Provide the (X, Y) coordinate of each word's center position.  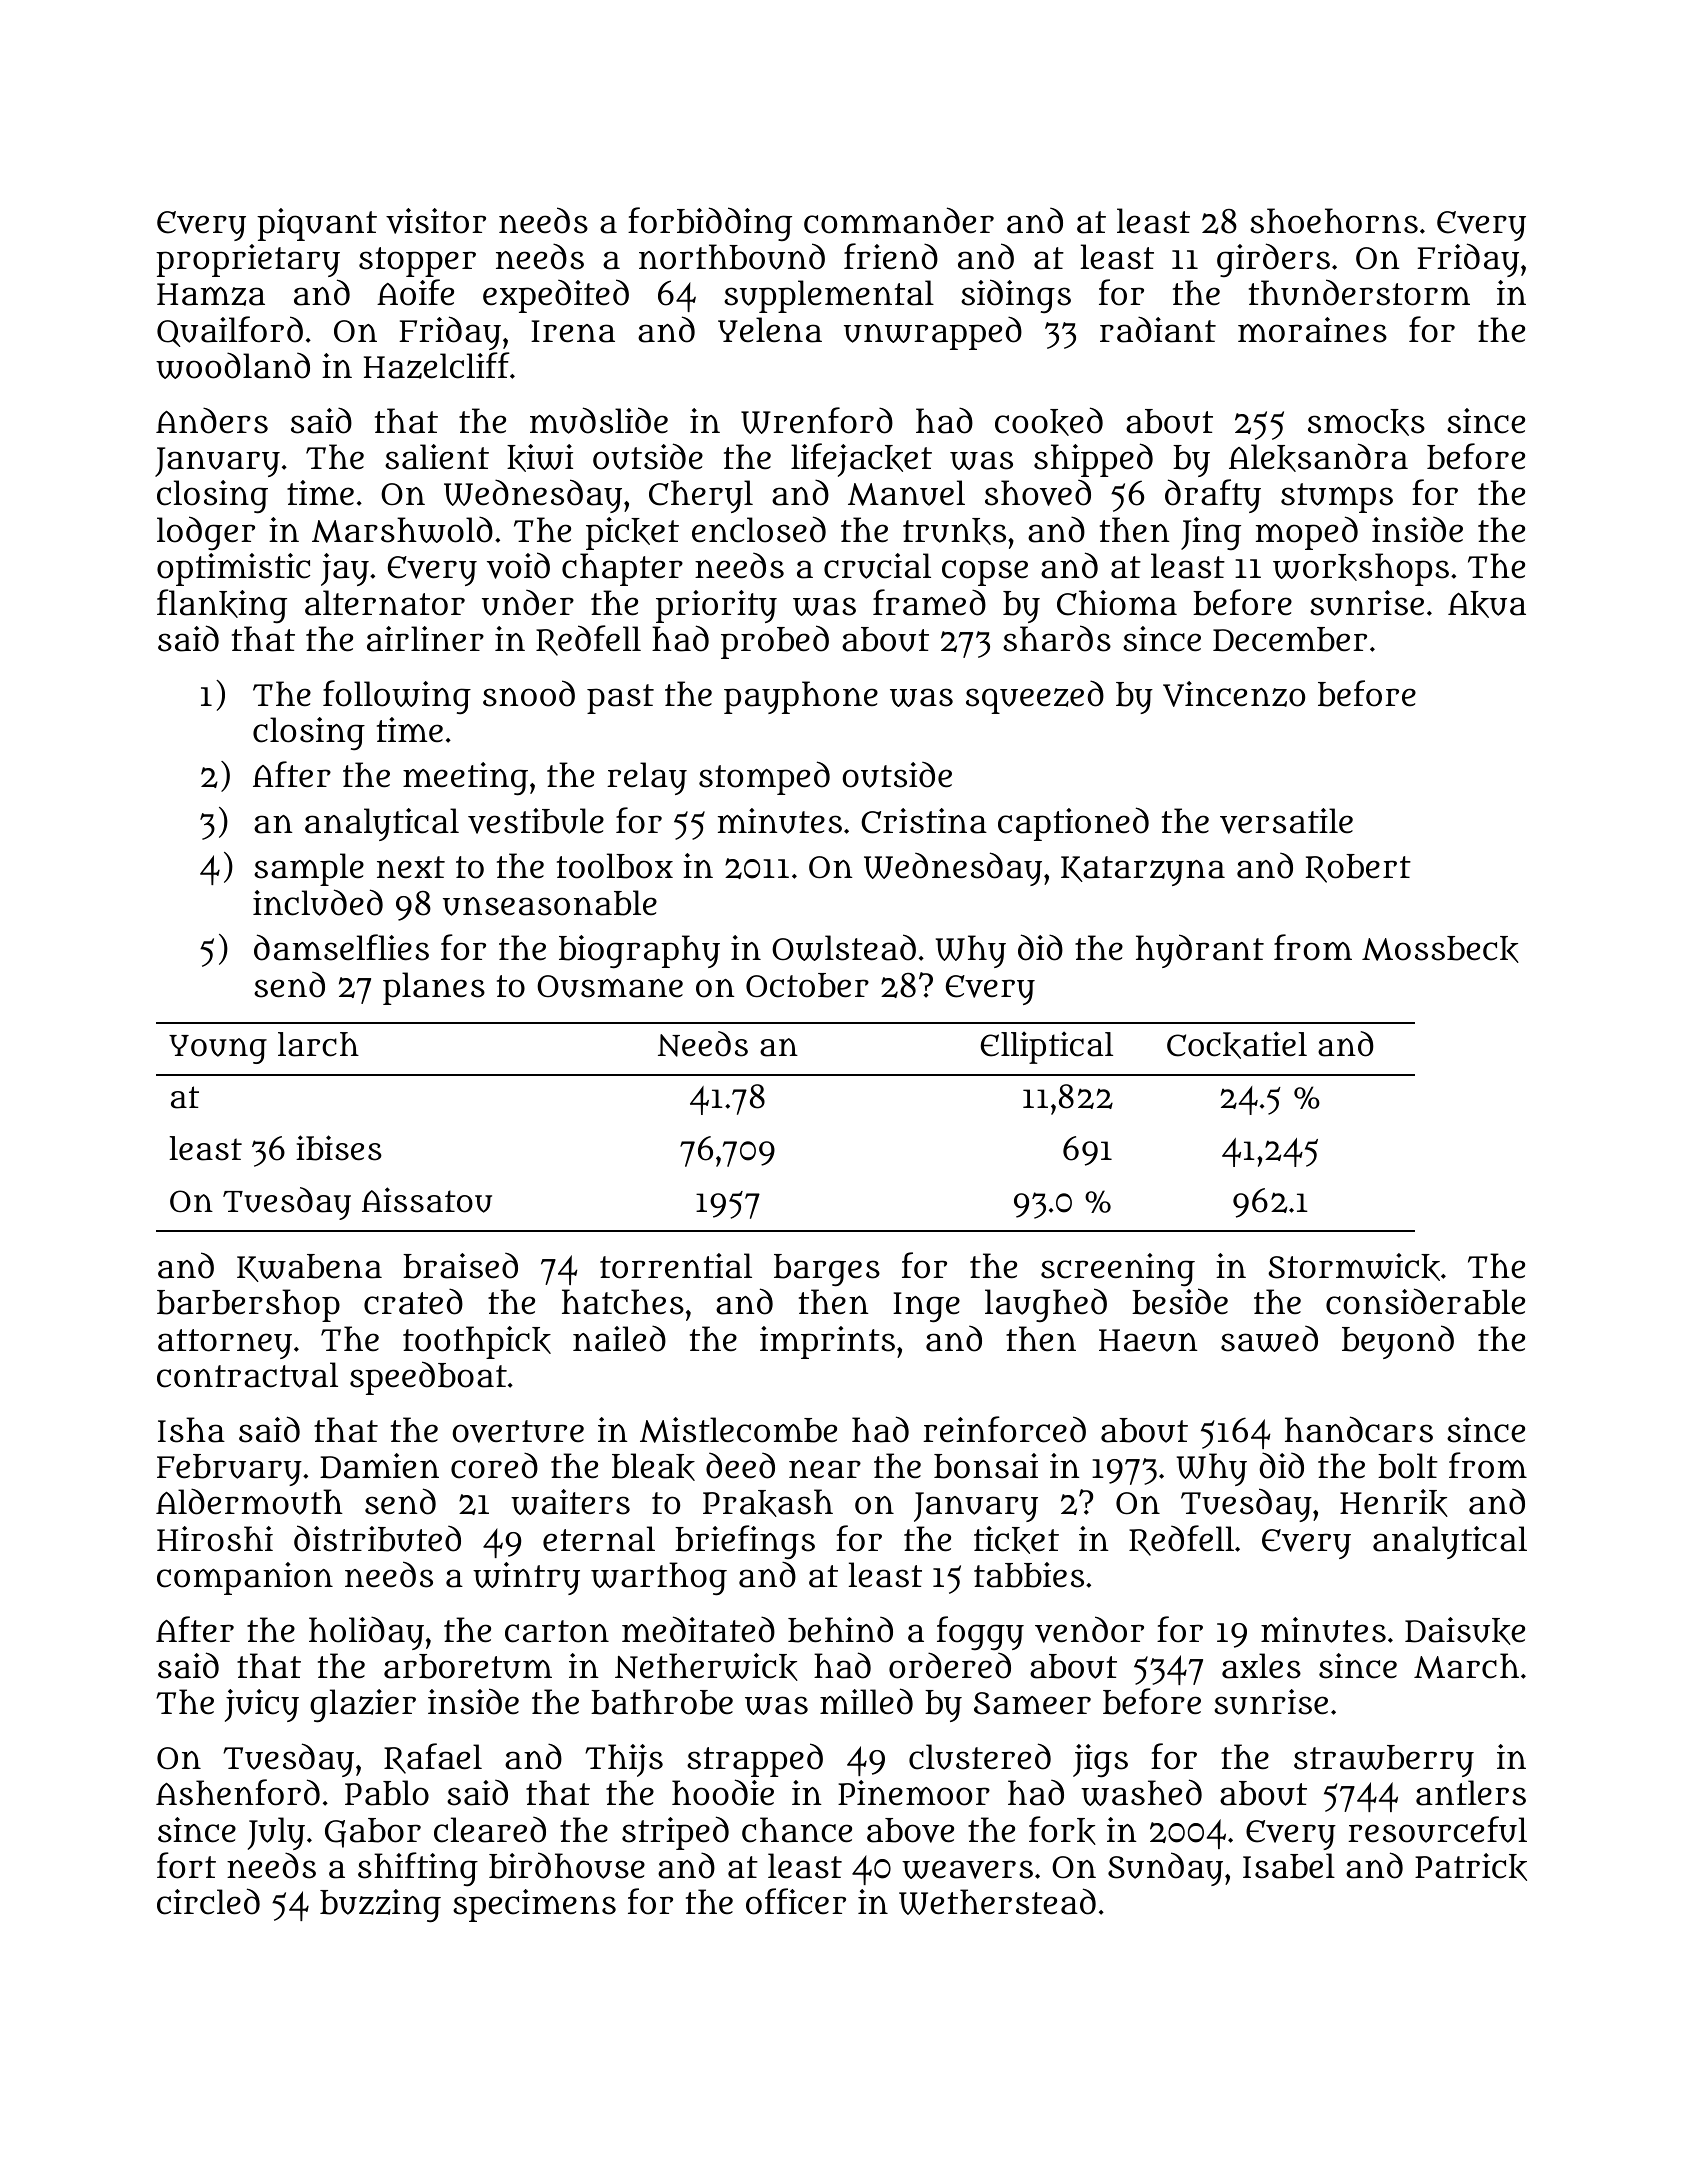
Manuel (906, 493)
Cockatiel (1237, 1045)
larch (318, 1044)
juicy (262, 1705)
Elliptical (1047, 1047)
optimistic (233, 569)
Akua (1487, 604)
